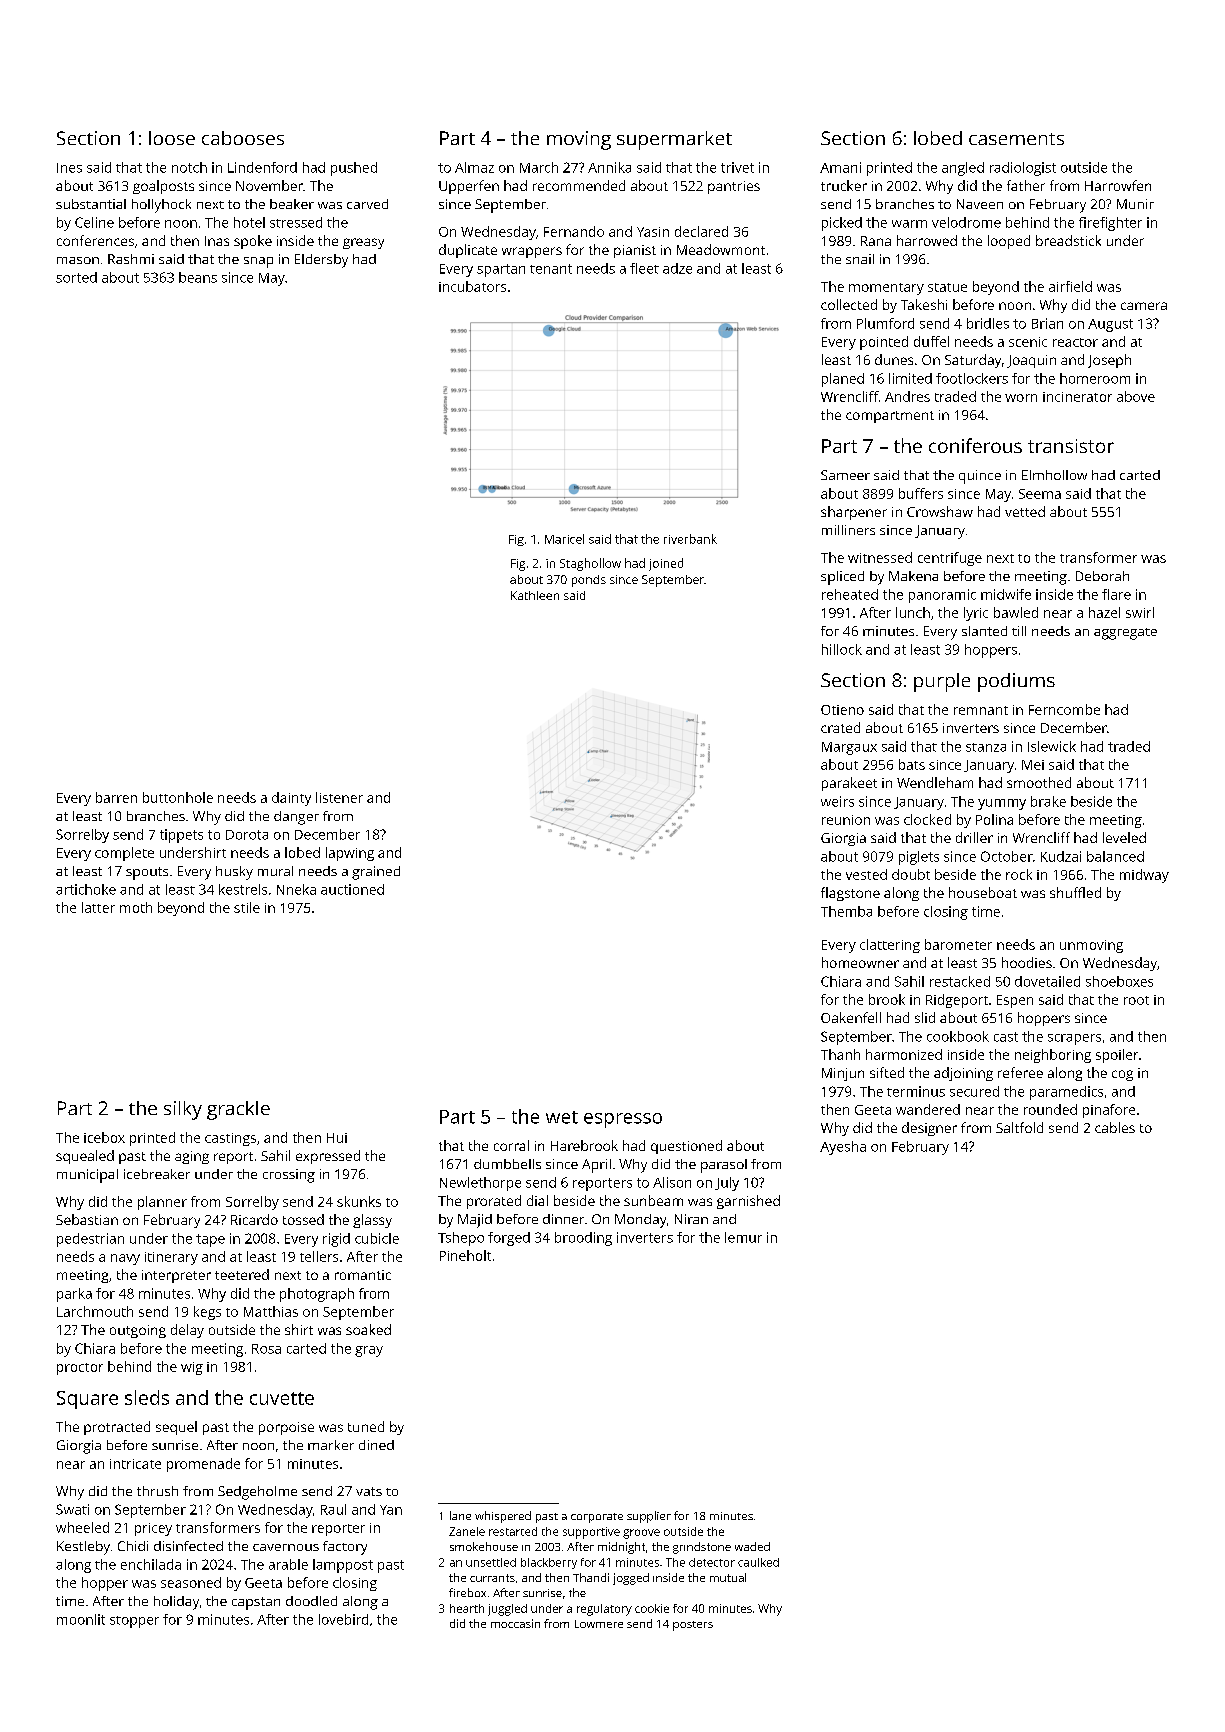 The width and height of the screenshot is (1225, 1732). What do you see at coordinates (76, 277) in the screenshot?
I see `sorted` at bounding box center [76, 277].
